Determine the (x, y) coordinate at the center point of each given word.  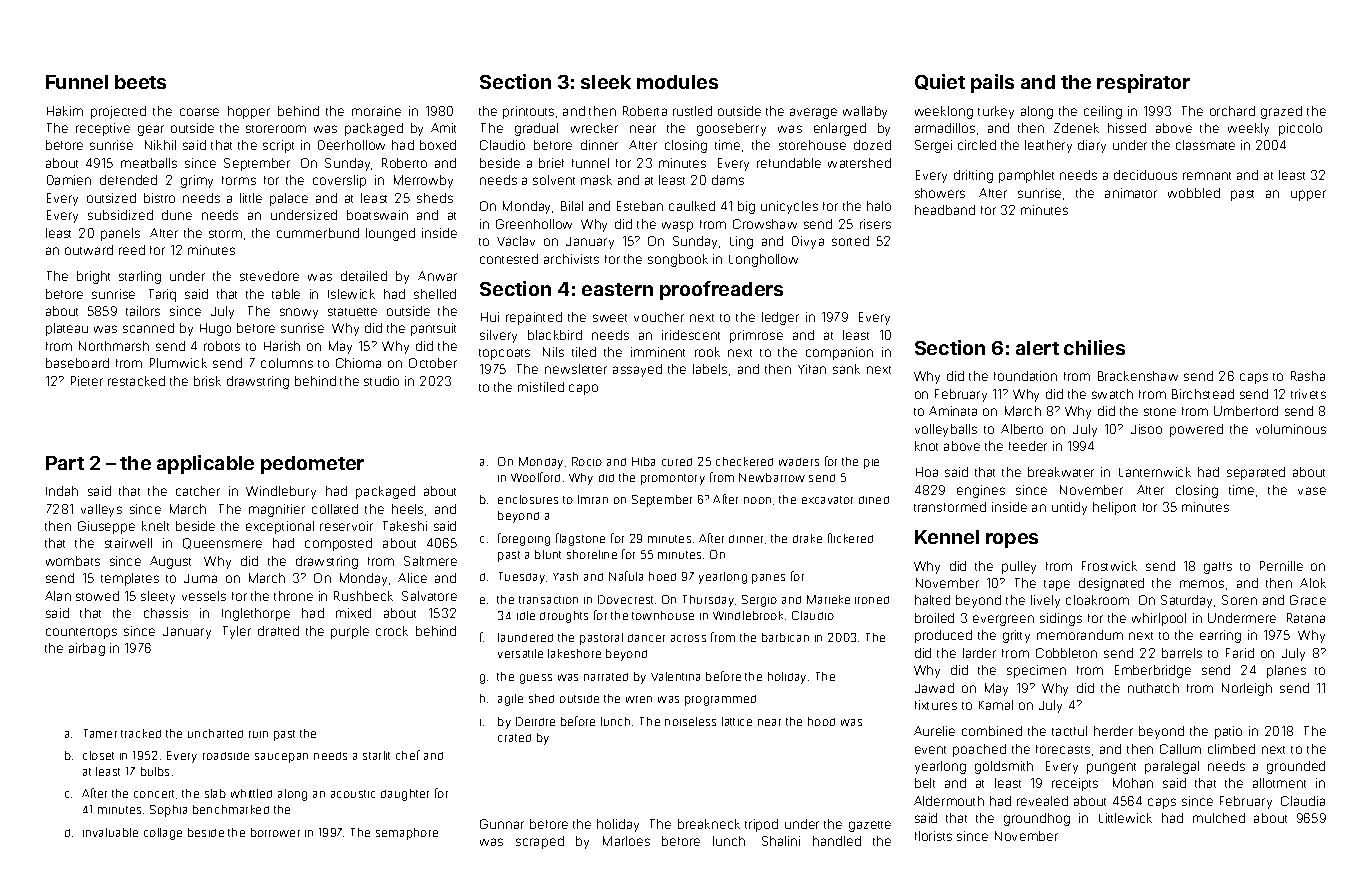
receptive (103, 129)
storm (225, 234)
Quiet (940, 82)
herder (1113, 731)
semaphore (407, 834)
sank (846, 369)
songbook (678, 260)
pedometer (312, 465)
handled (837, 841)
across (688, 638)
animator (1131, 193)
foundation (1025, 376)
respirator (1143, 83)
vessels (204, 596)
